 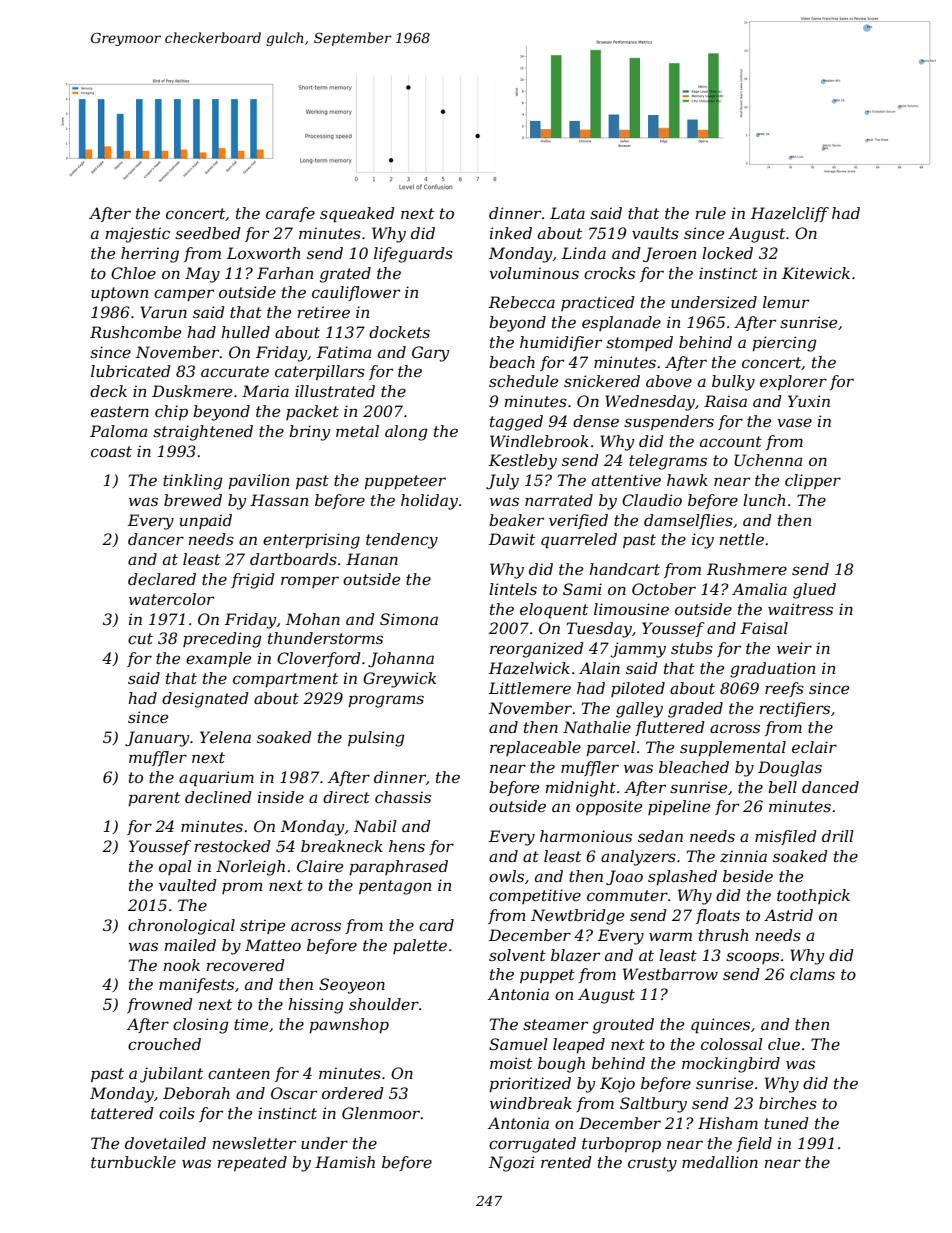 I want to click on colossal, so click(x=732, y=1044).
